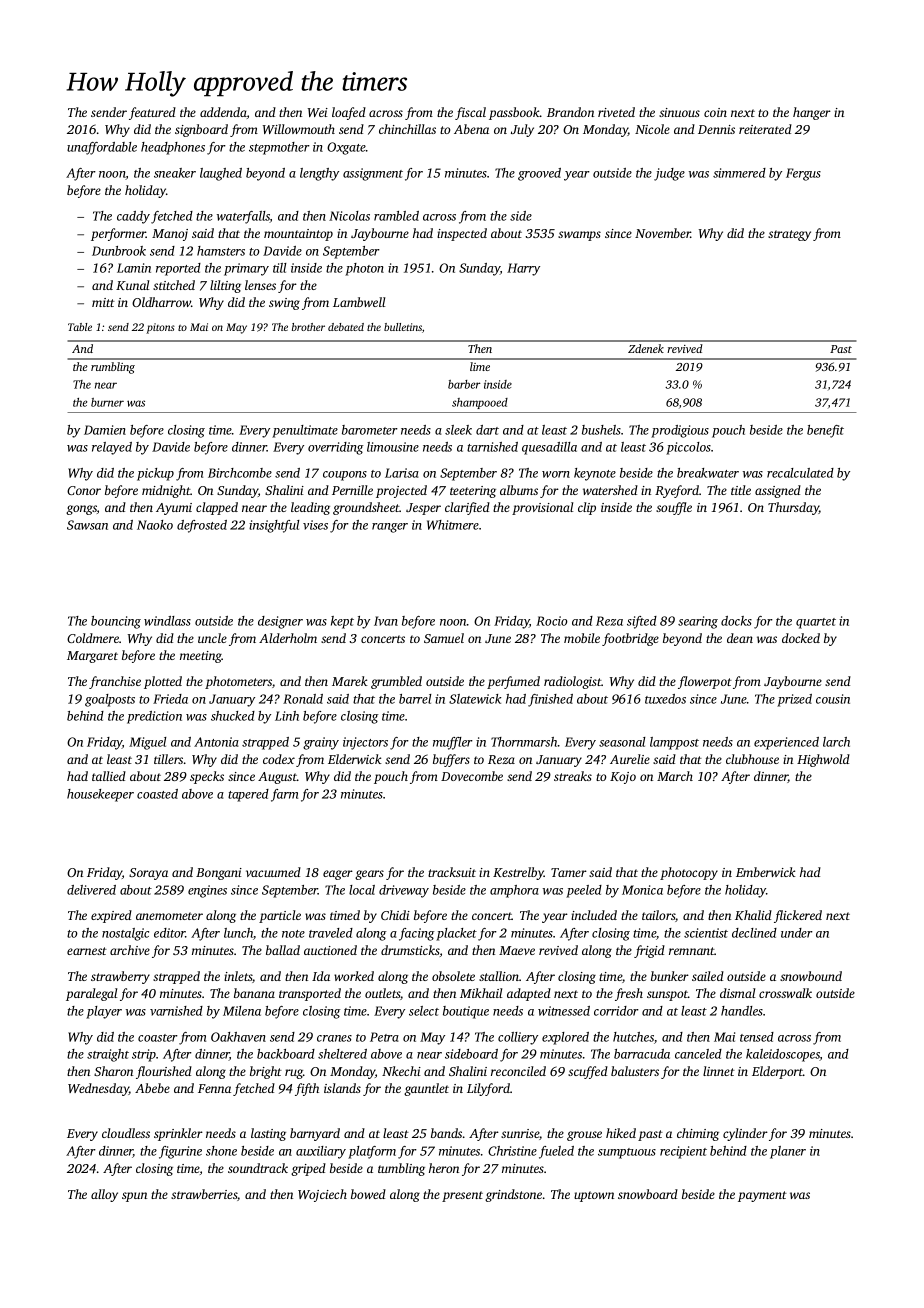  I want to click on bright, so click(266, 1072).
